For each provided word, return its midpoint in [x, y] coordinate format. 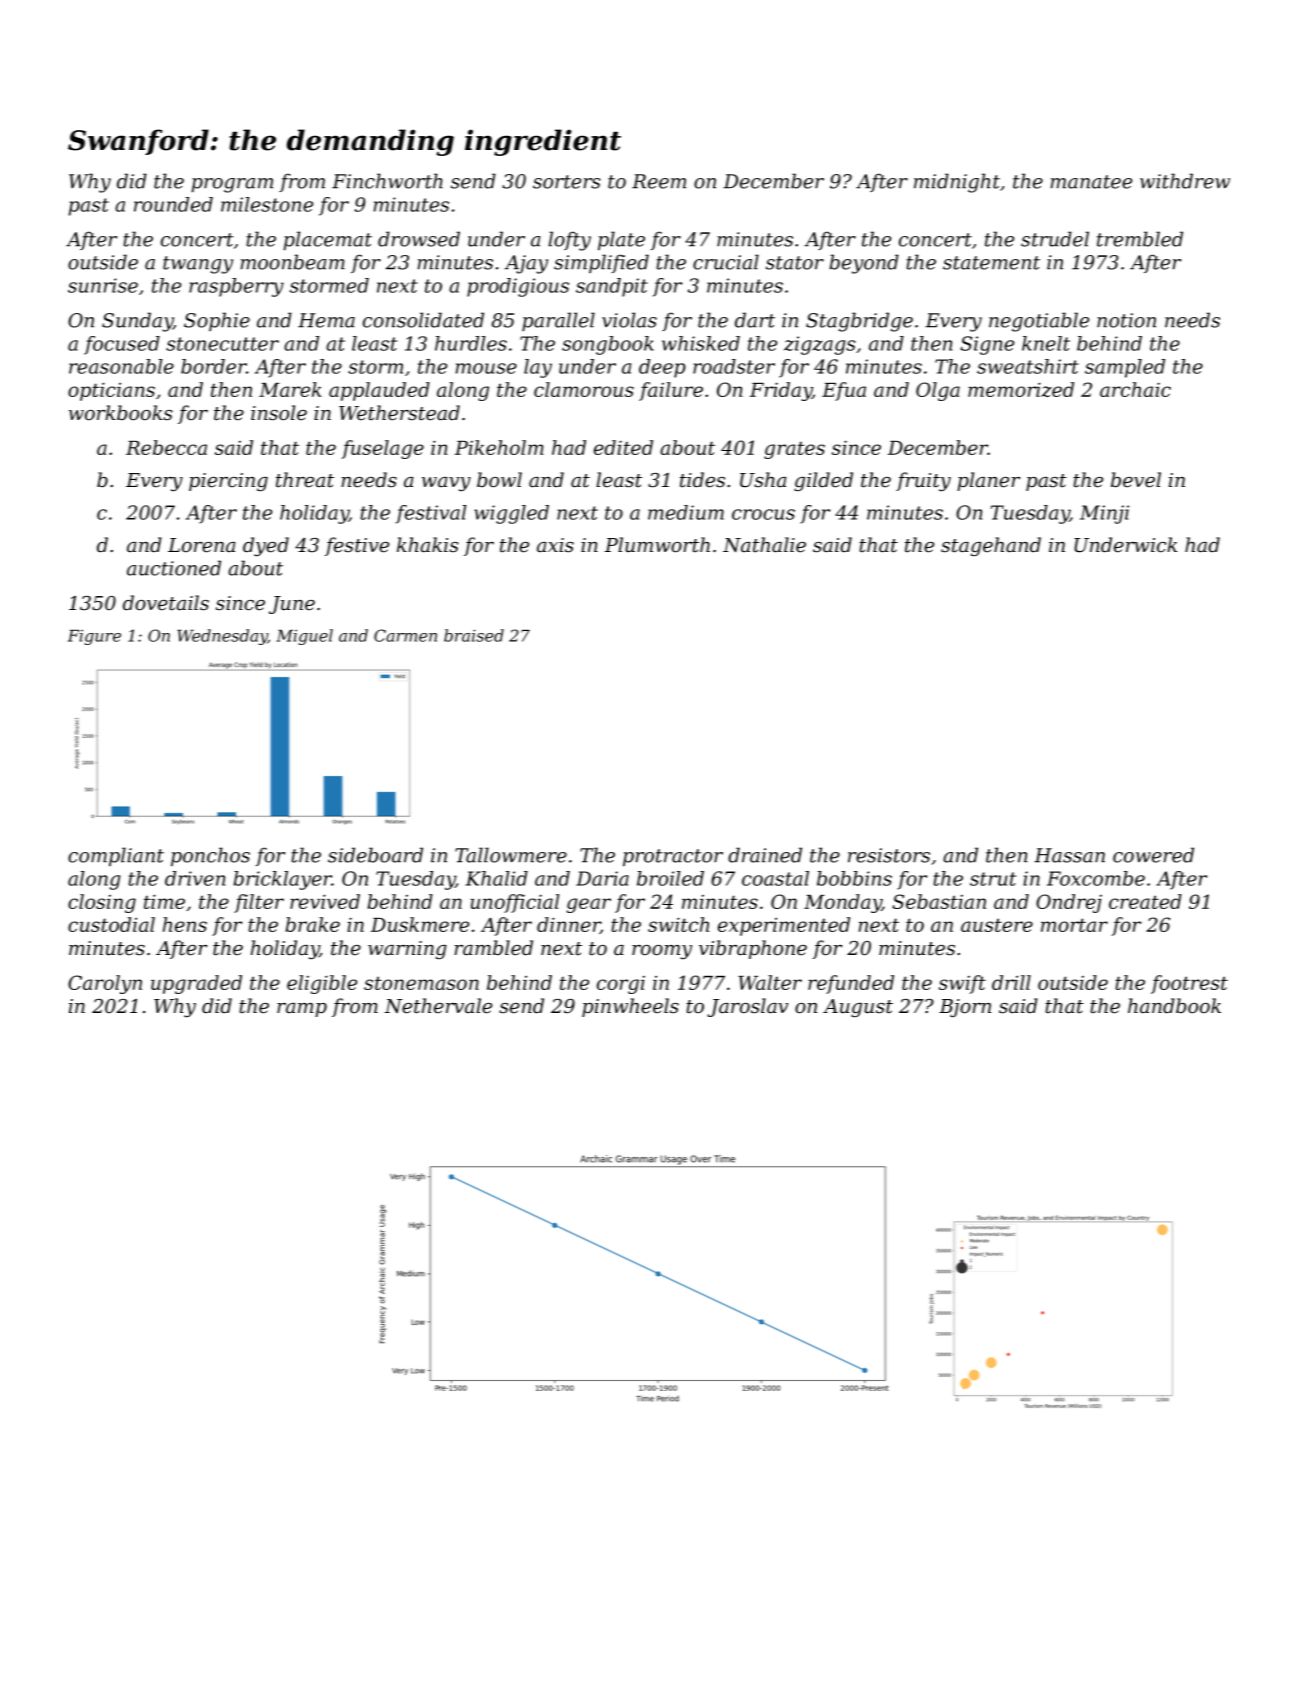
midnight [957, 183]
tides [702, 480]
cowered [1153, 855]
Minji [1104, 514]
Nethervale [438, 1006]
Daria [602, 878]
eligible [322, 984]
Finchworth [387, 181]
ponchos [210, 856]
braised [474, 635]
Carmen [405, 635]
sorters [567, 182]
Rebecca [166, 447]
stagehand [991, 546]
